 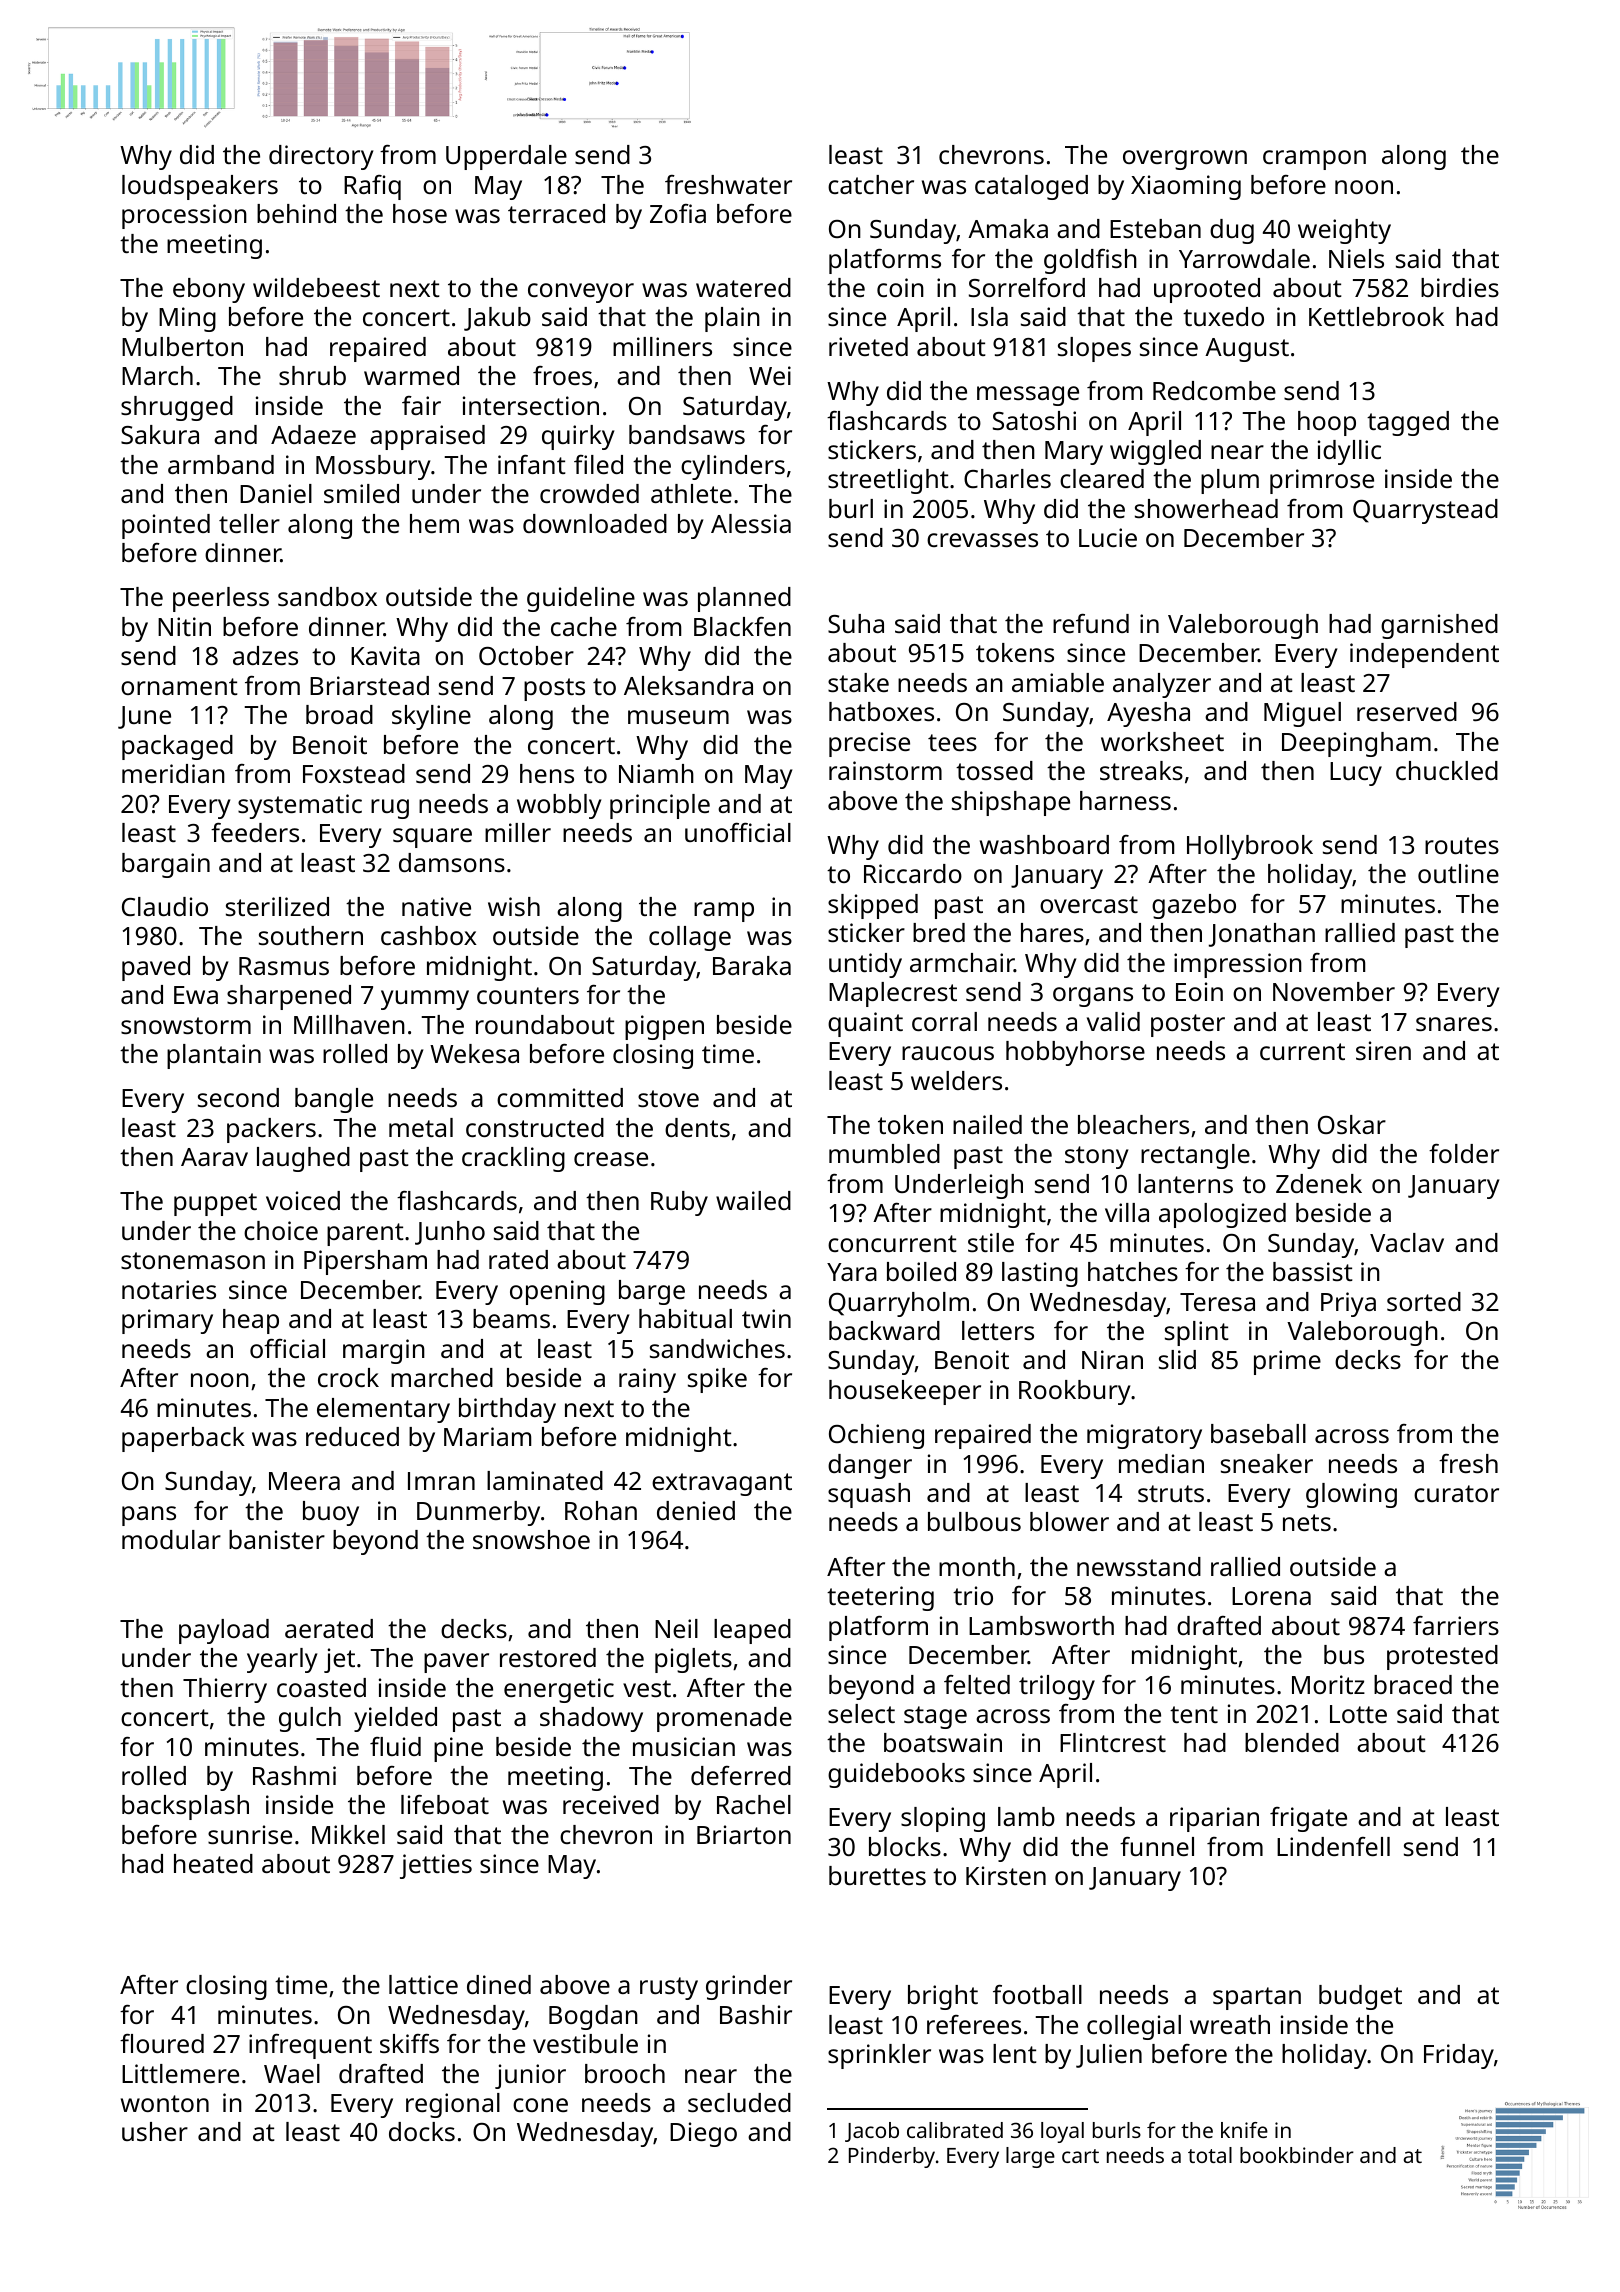 What do you see at coordinates (1217, 1302) in the page?
I see `Teresa` at bounding box center [1217, 1302].
